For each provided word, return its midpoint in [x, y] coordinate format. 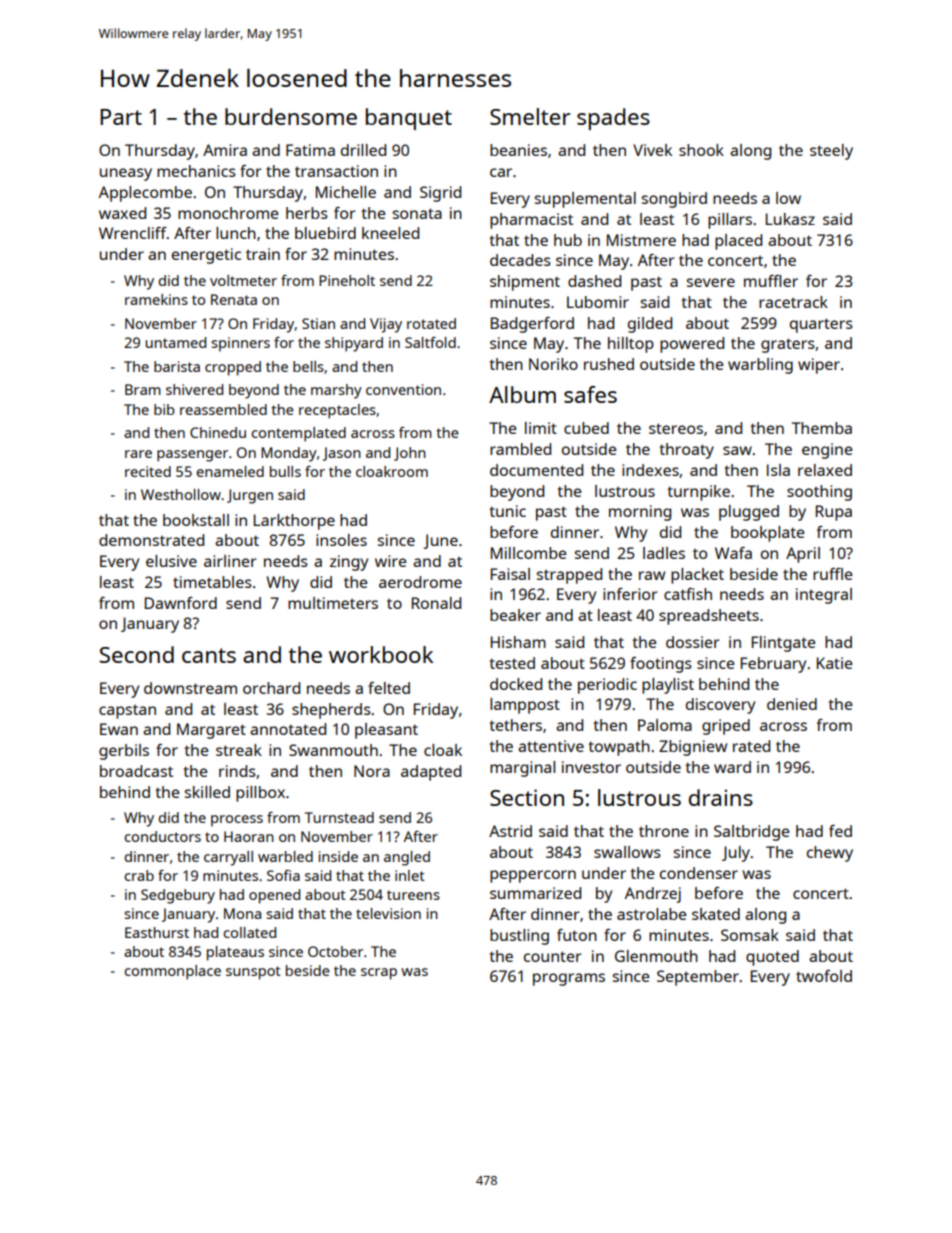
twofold [824, 976]
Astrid [510, 831]
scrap [379, 974]
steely [831, 152]
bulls [285, 471]
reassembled [223, 409]
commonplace [172, 972]
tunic [508, 511]
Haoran [249, 836]
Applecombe [145, 194]
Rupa [834, 513]
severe [711, 282]
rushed [609, 364]
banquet [409, 119]
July [736, 854]
